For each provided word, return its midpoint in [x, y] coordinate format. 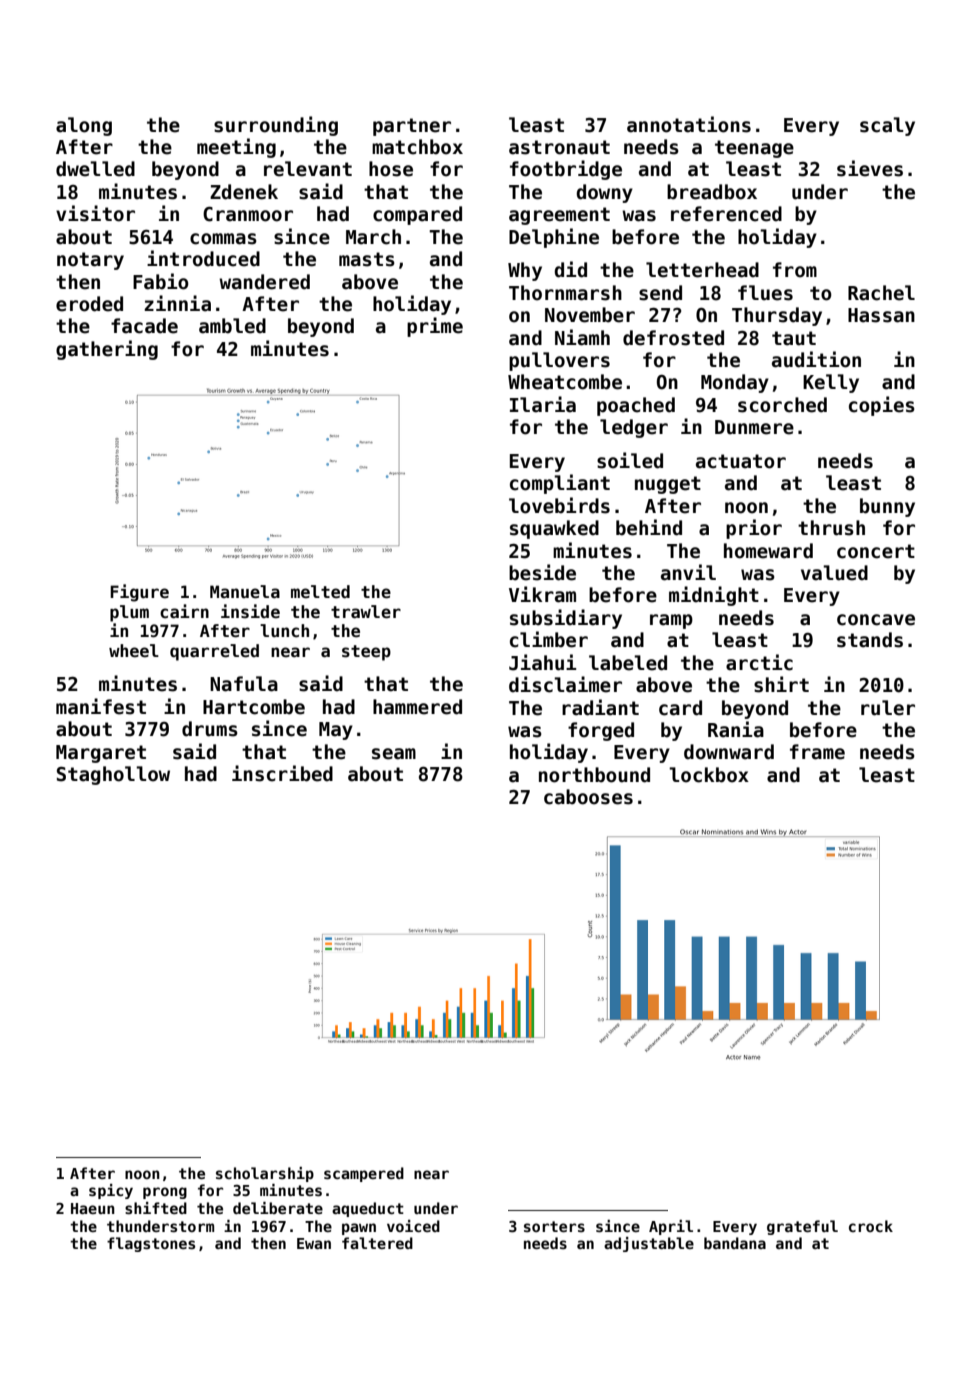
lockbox [709, 775]
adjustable [649, 1244]
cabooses [588, 797]
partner [412, 127]
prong [165, 1193]
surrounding [276, 126]
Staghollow [113, 775]
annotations [689, 124]
